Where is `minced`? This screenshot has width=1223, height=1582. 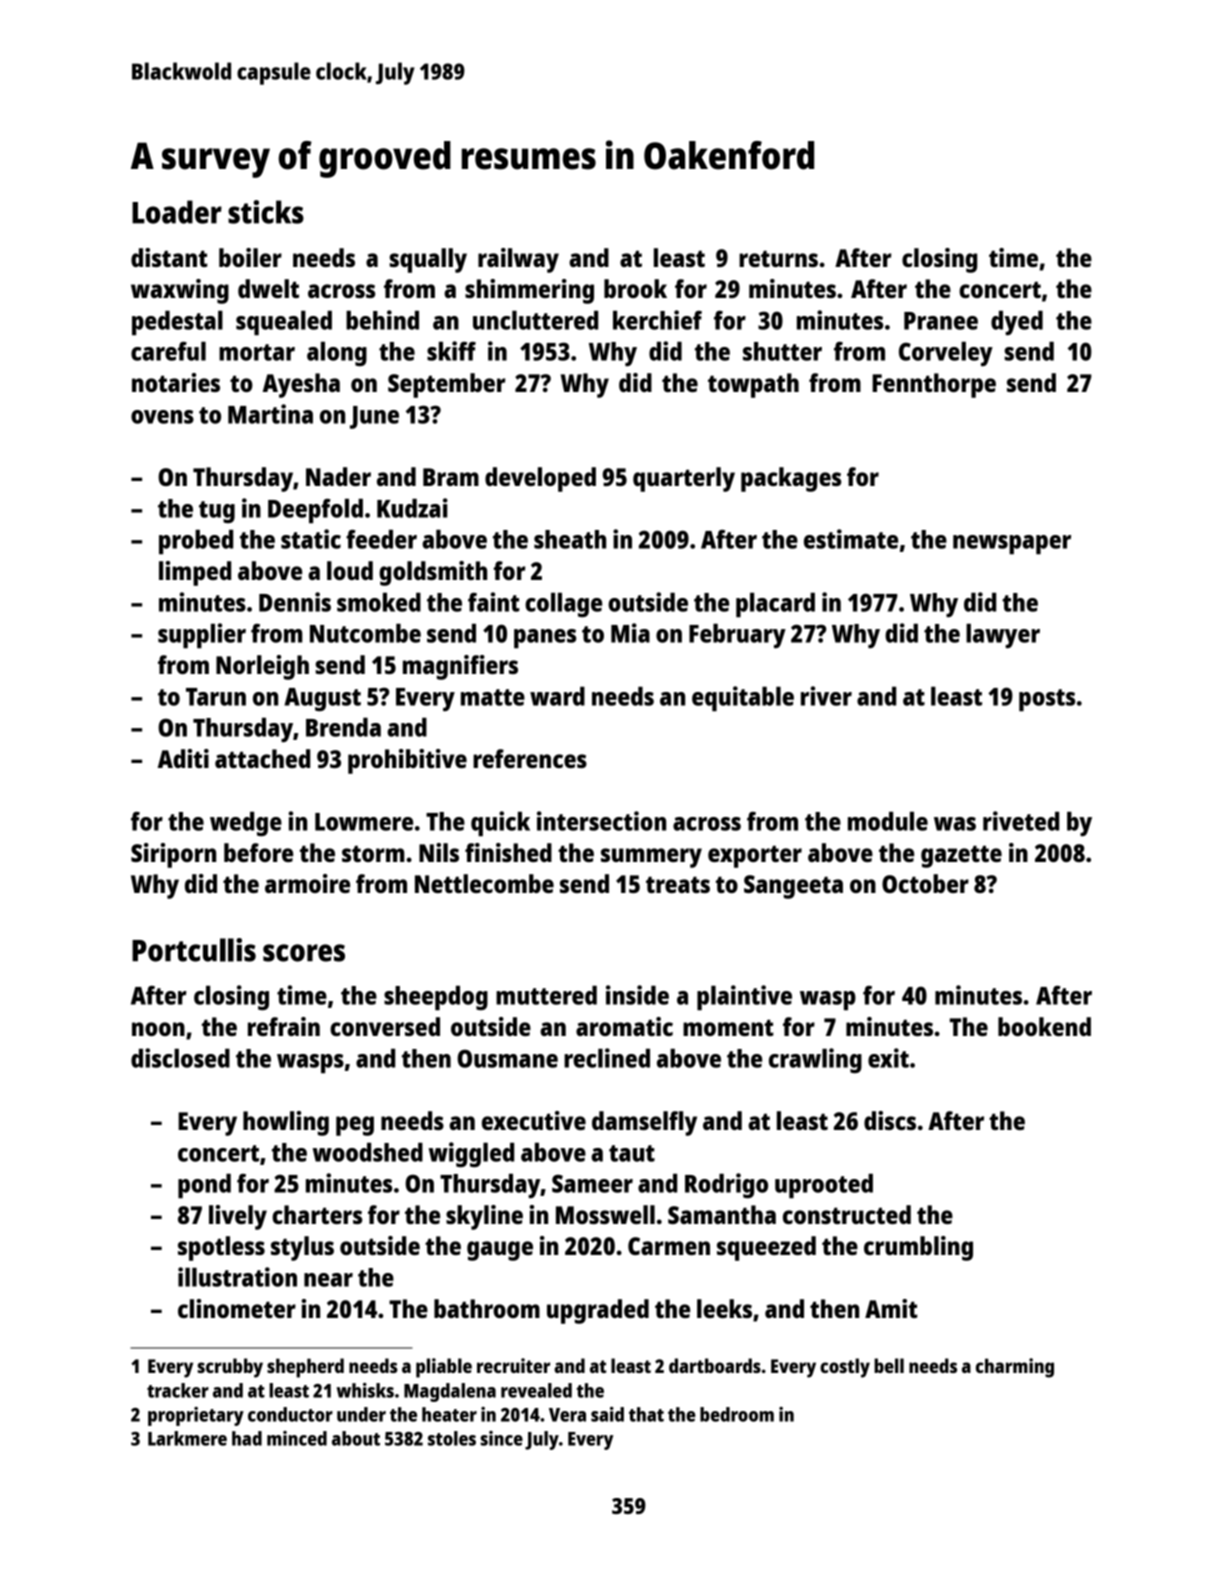 minced is located at coordinates (297, 1438).
